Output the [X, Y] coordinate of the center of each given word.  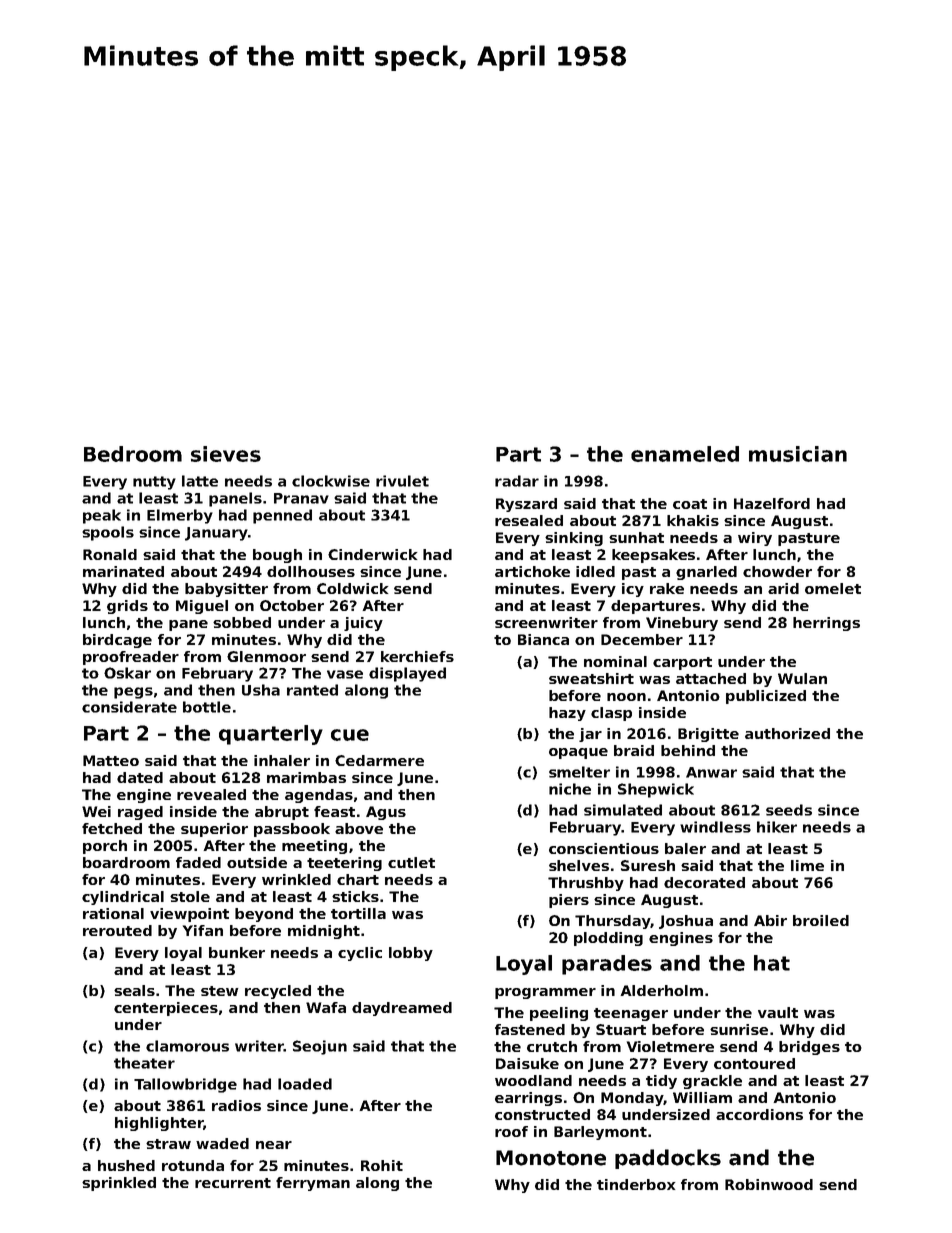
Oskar [127, 673]
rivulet [402, 481]
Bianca [543, 639]
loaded [305, 1084]
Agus [386, 813]
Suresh [648, 865]
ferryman [313, 1184]
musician [798, 454]
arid [783, 588]
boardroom [126, 862]
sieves [226, 454]
